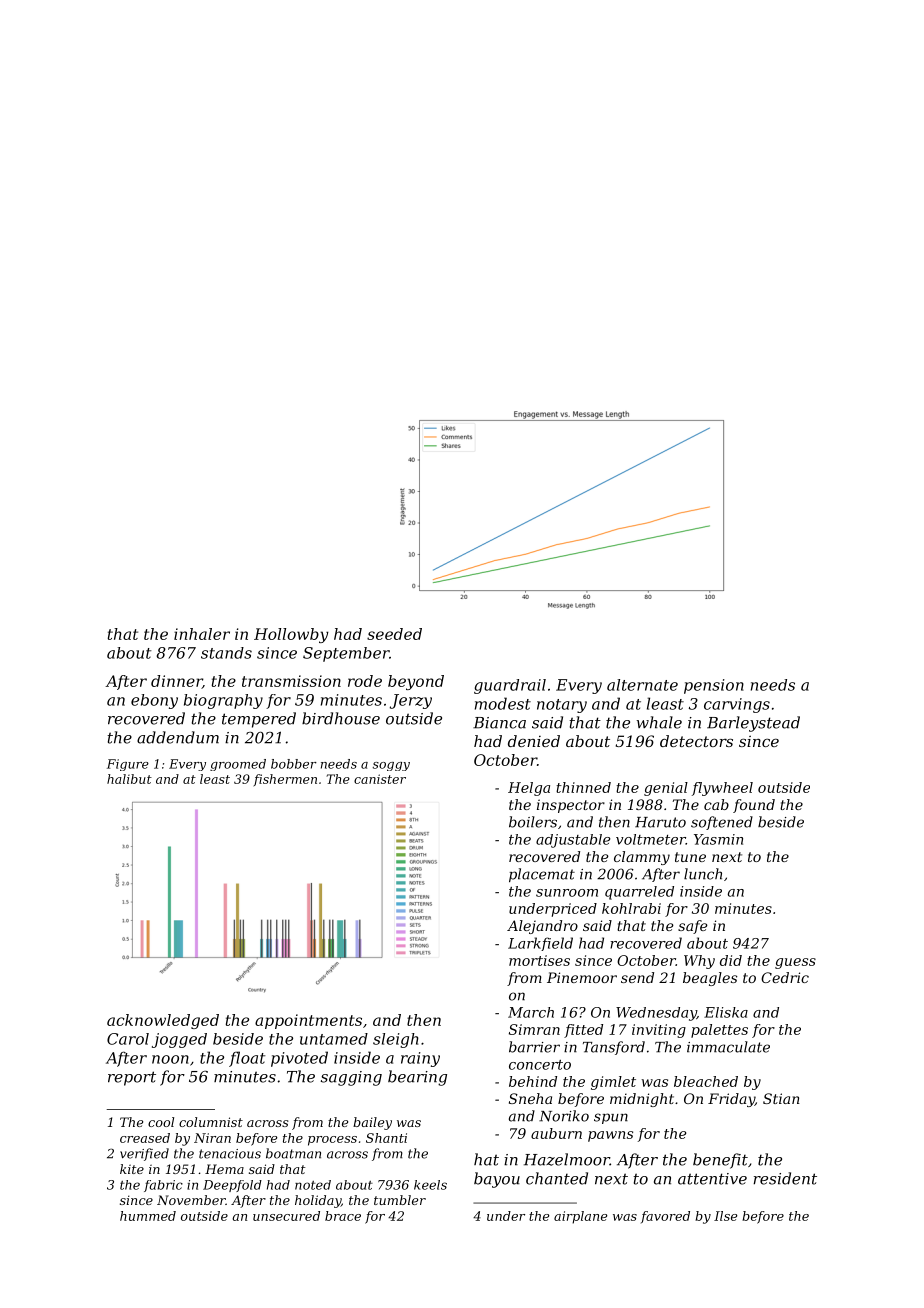 The width and height of the document is (924, 1308). What do you see at coordinates (642, 685) in the document?
I see `alternate` at bounding box center [642, 685].
